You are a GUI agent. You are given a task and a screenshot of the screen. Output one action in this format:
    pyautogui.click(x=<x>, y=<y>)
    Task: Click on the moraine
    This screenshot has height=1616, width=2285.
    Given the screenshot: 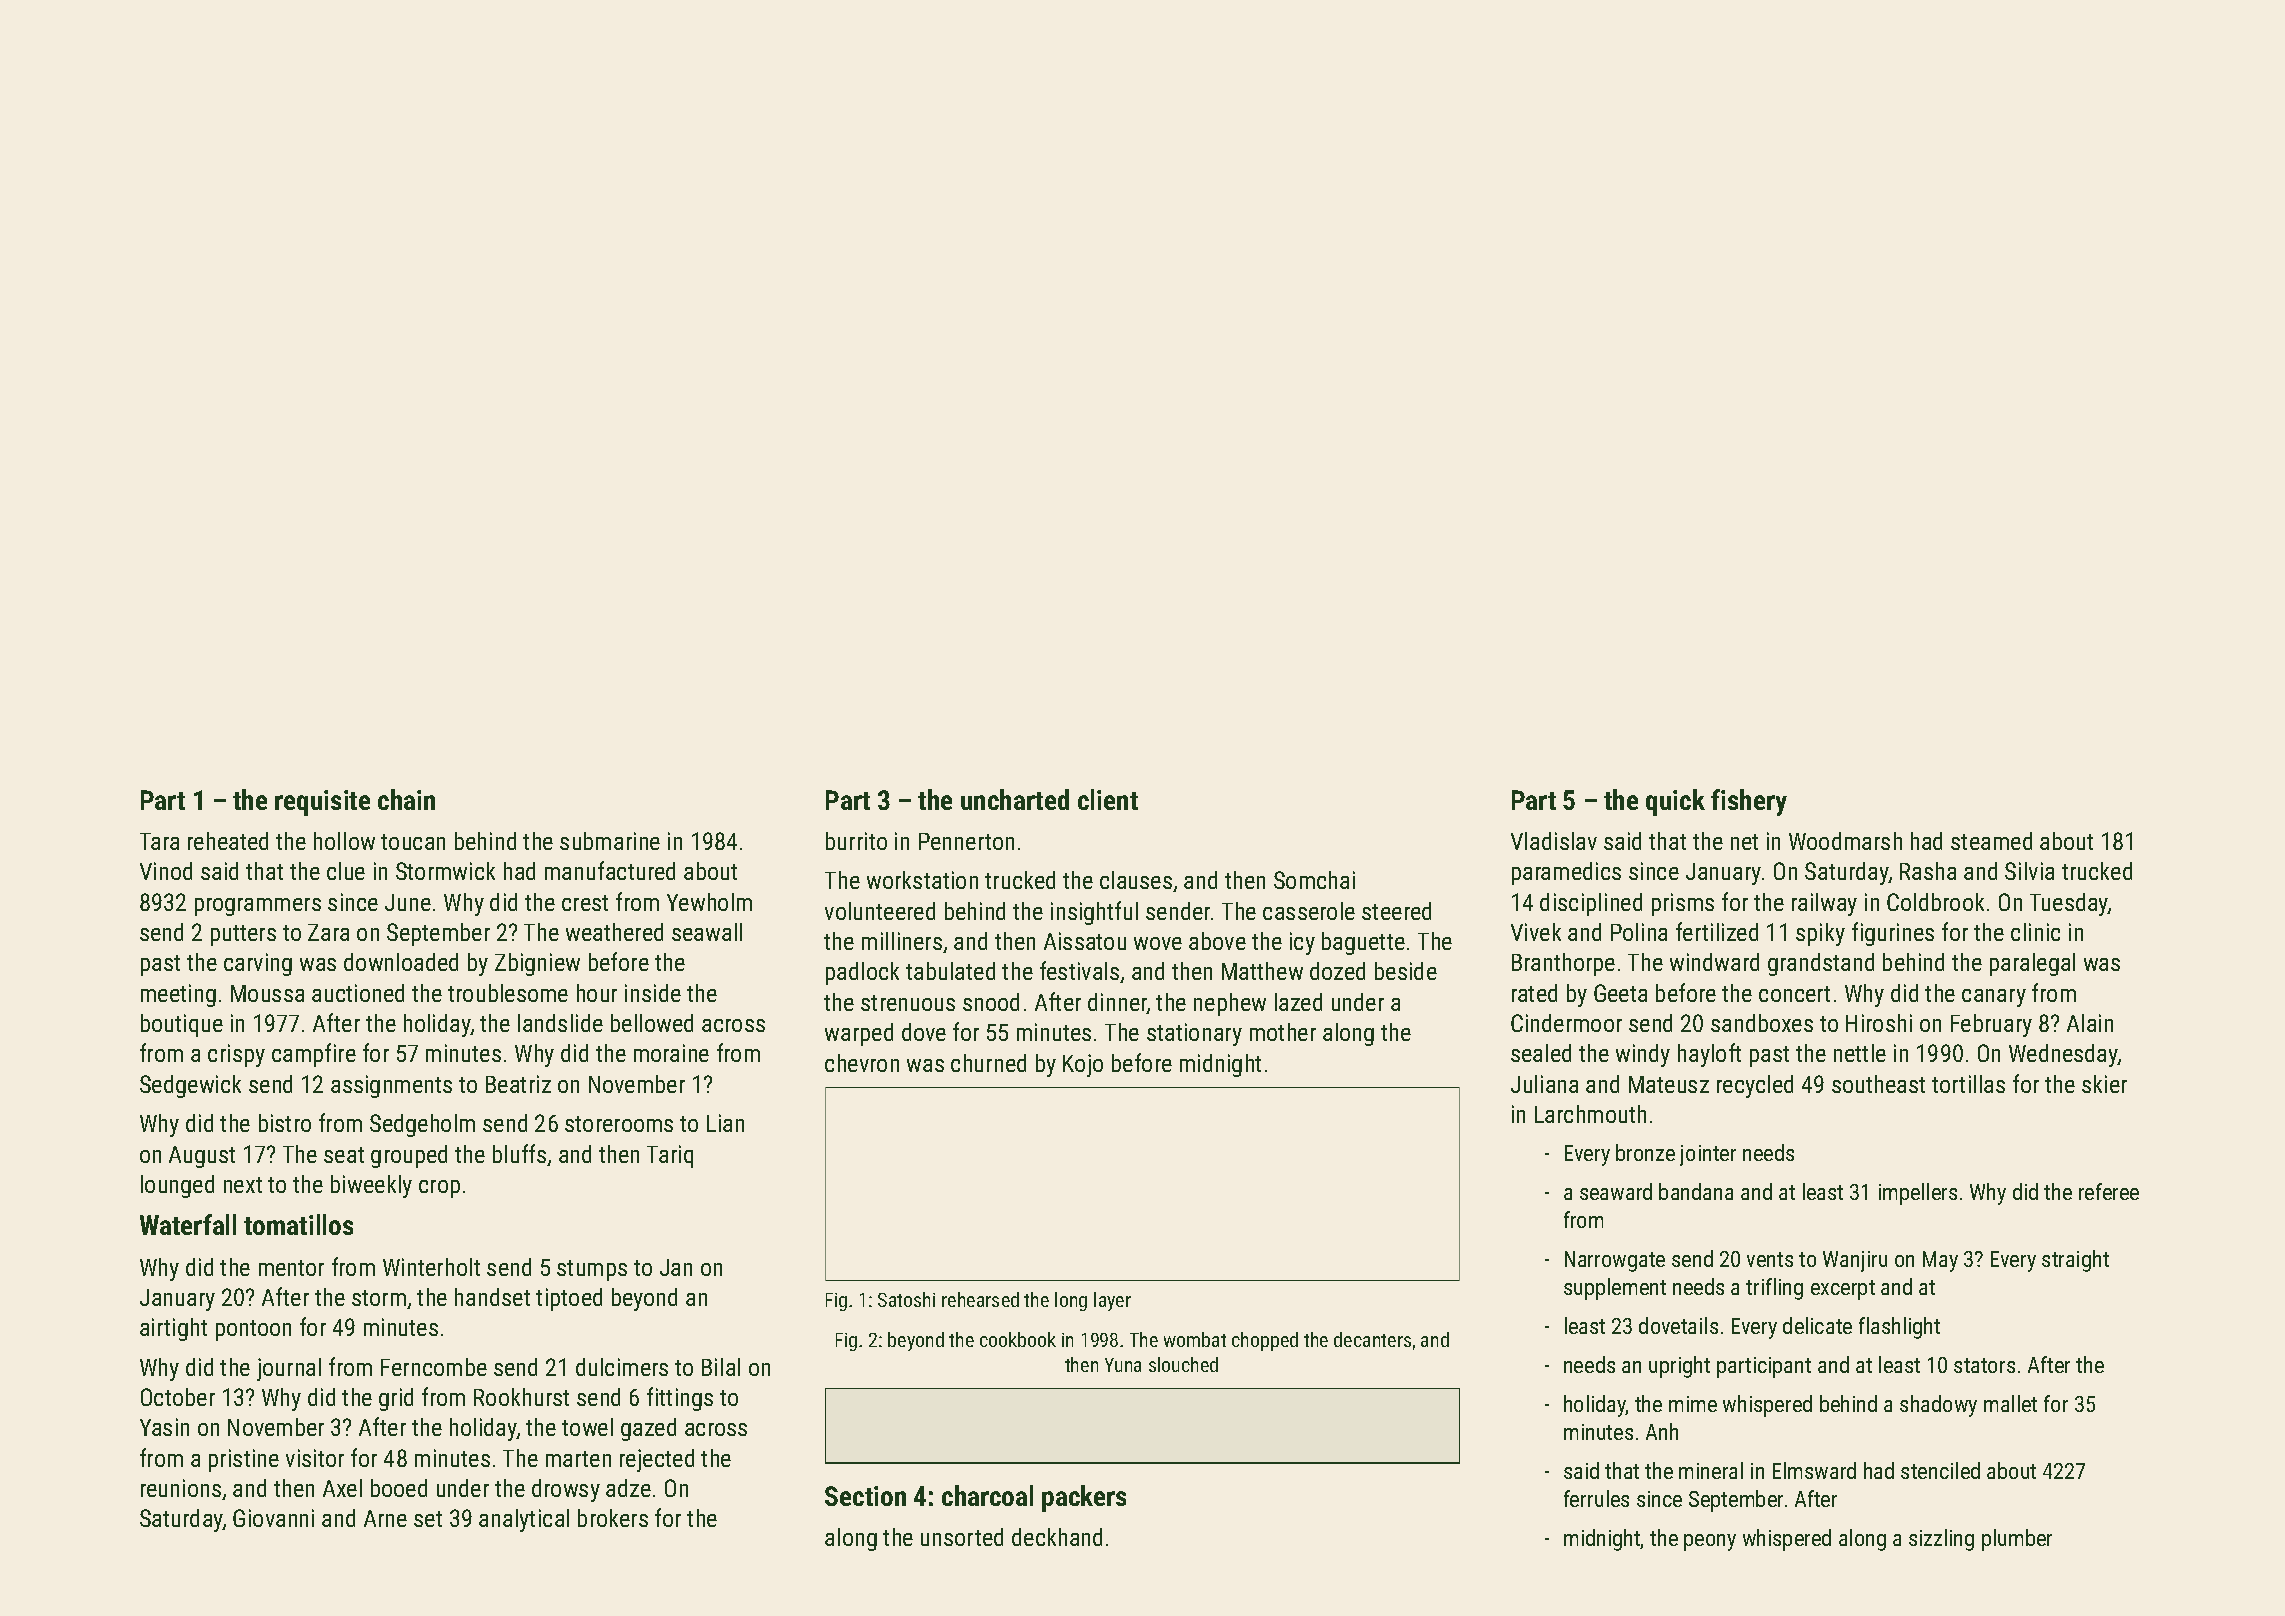 What is the action you would take?
    pyautogui.click(x=671, y=1053)
